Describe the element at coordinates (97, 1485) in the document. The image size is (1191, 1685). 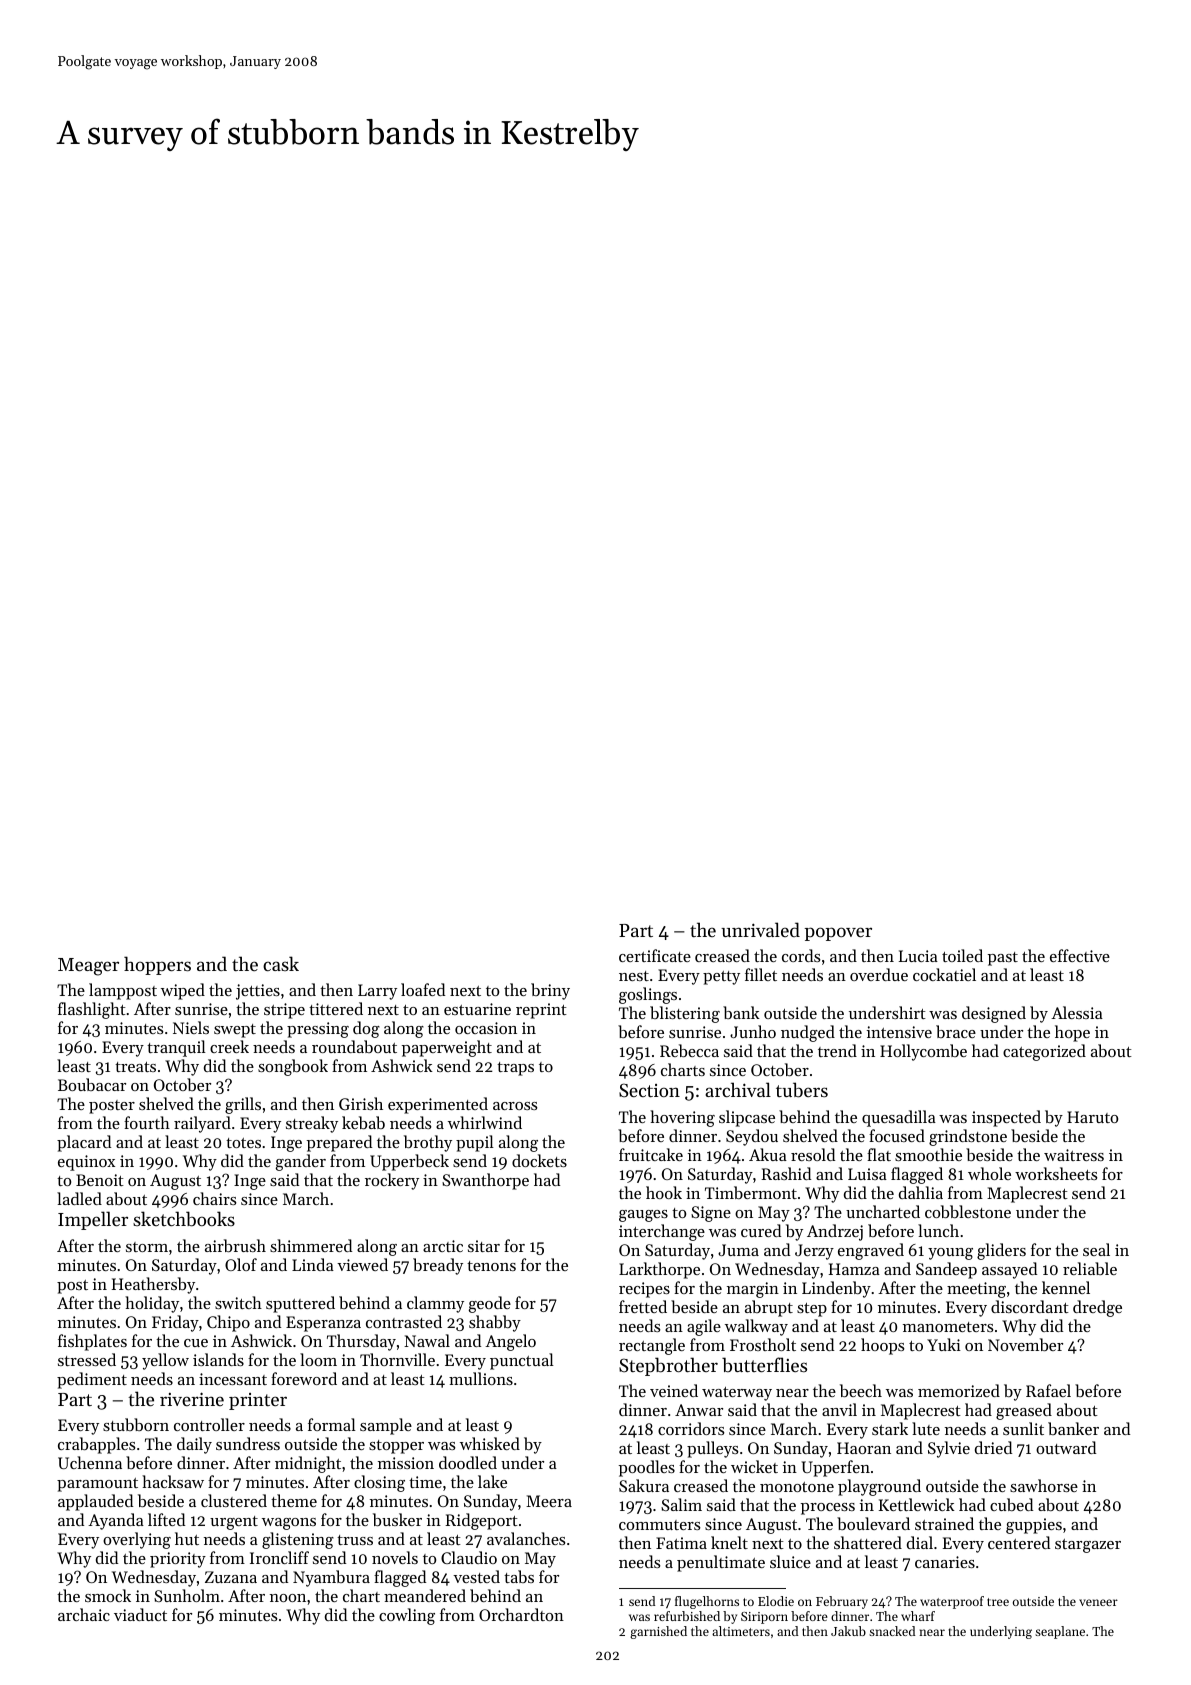
I see `paramount` at that location.
